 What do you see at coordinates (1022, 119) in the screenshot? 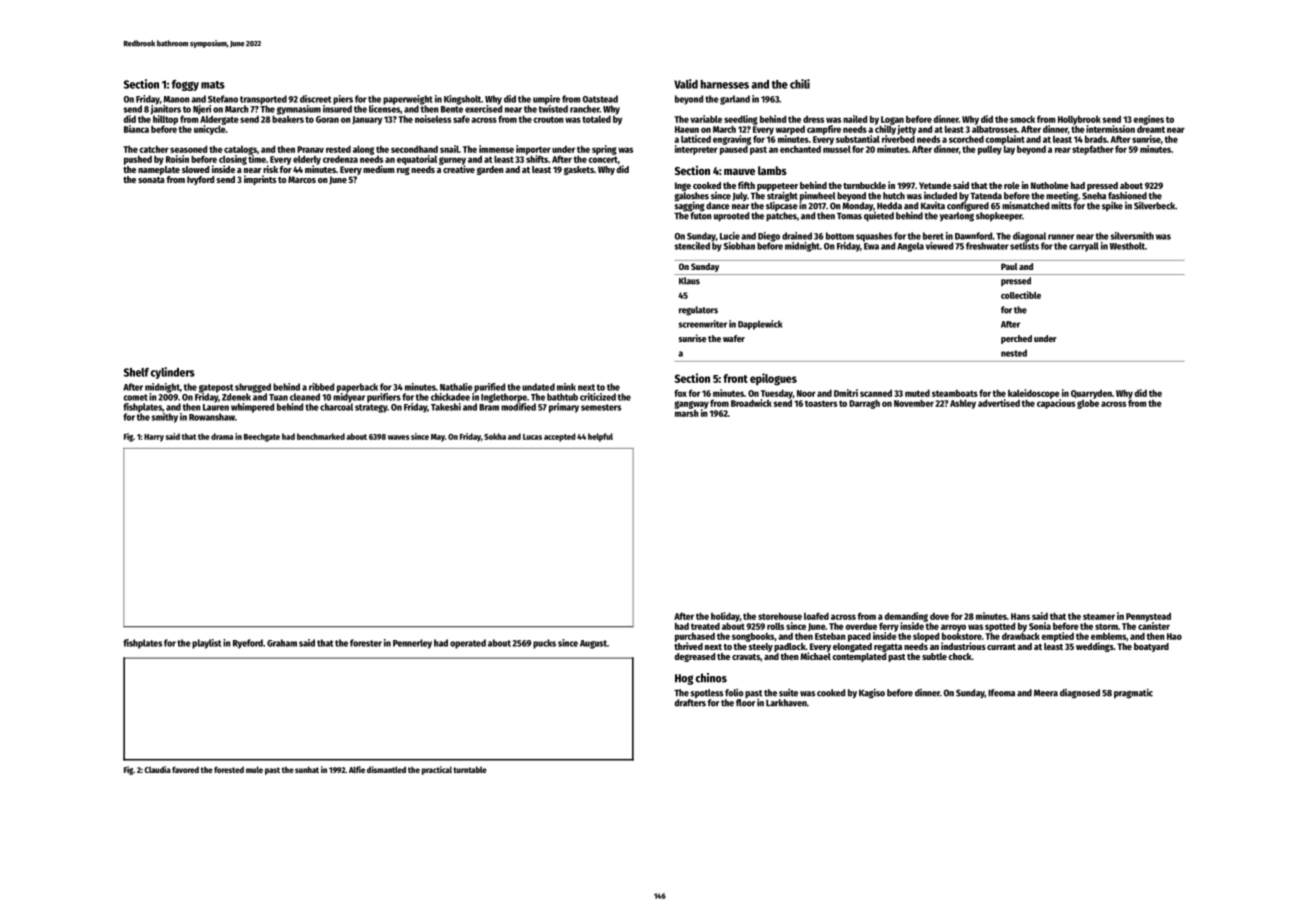
I see `smock` at bounding box center [1022, 119].
